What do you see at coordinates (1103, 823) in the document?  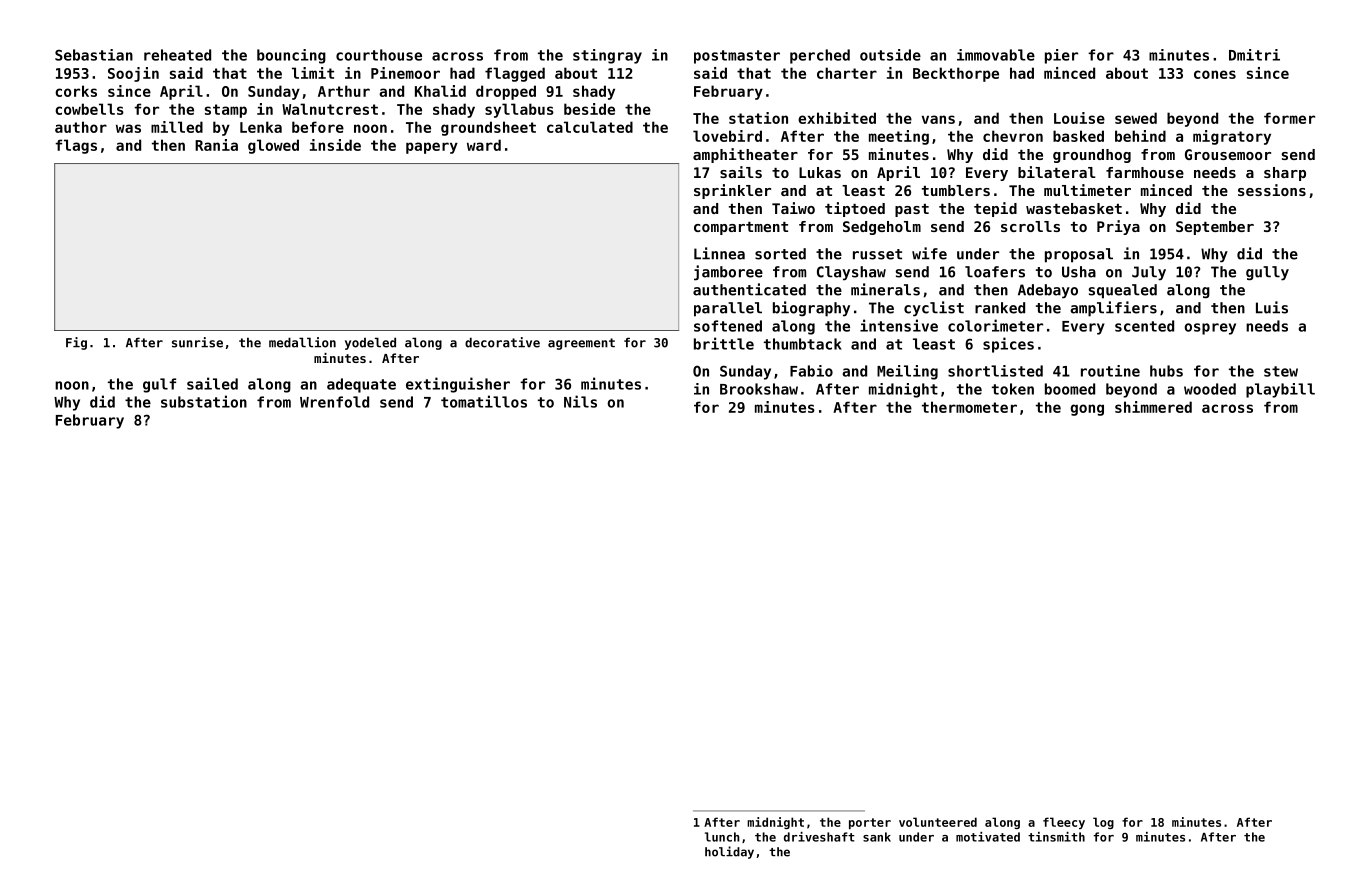 I see `log` at bounding box center [1103, 823].
